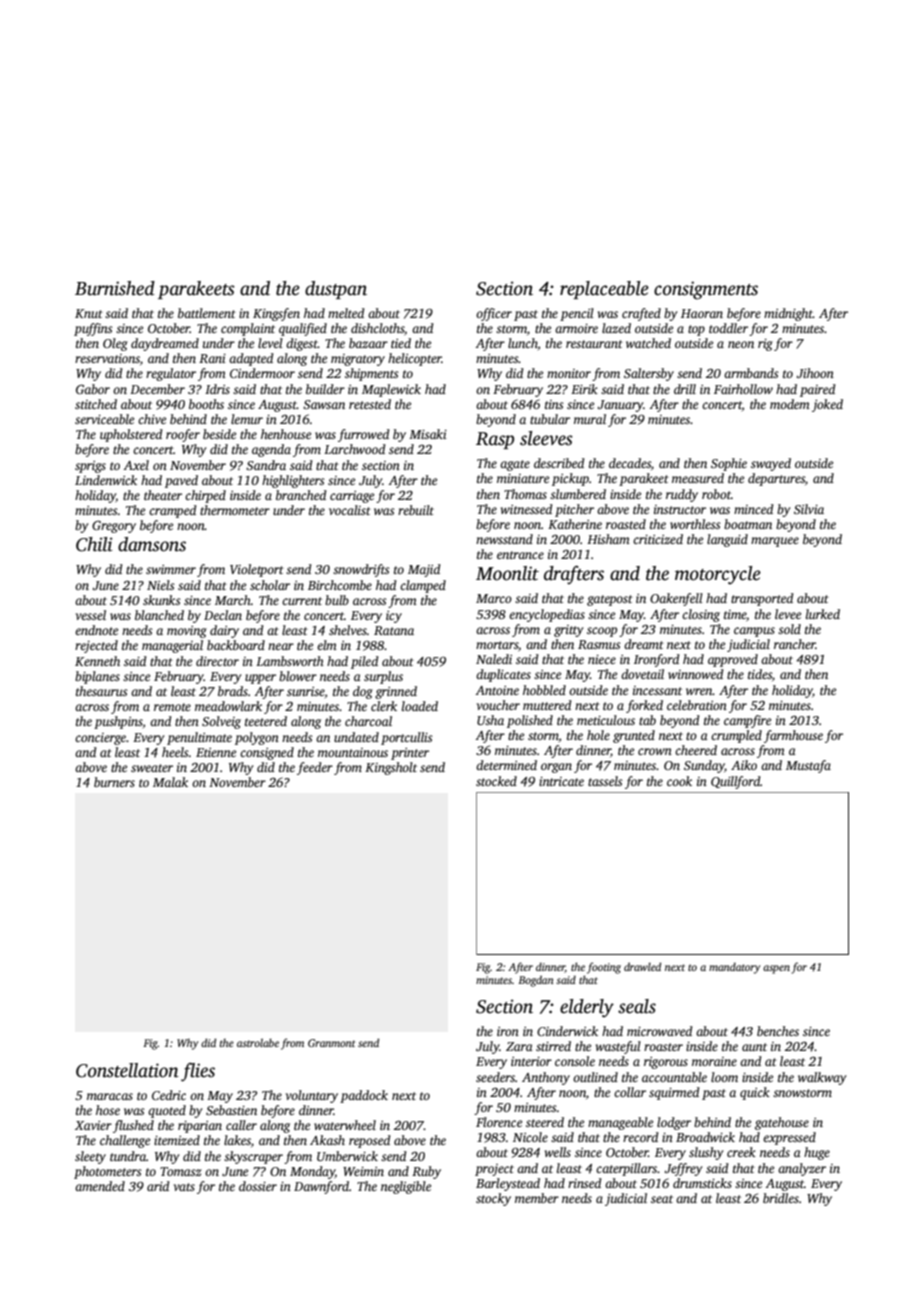  What do you see at coordinates (493, 1199) in the document?
I see `stocky` at bounding box center [493, 1199].
